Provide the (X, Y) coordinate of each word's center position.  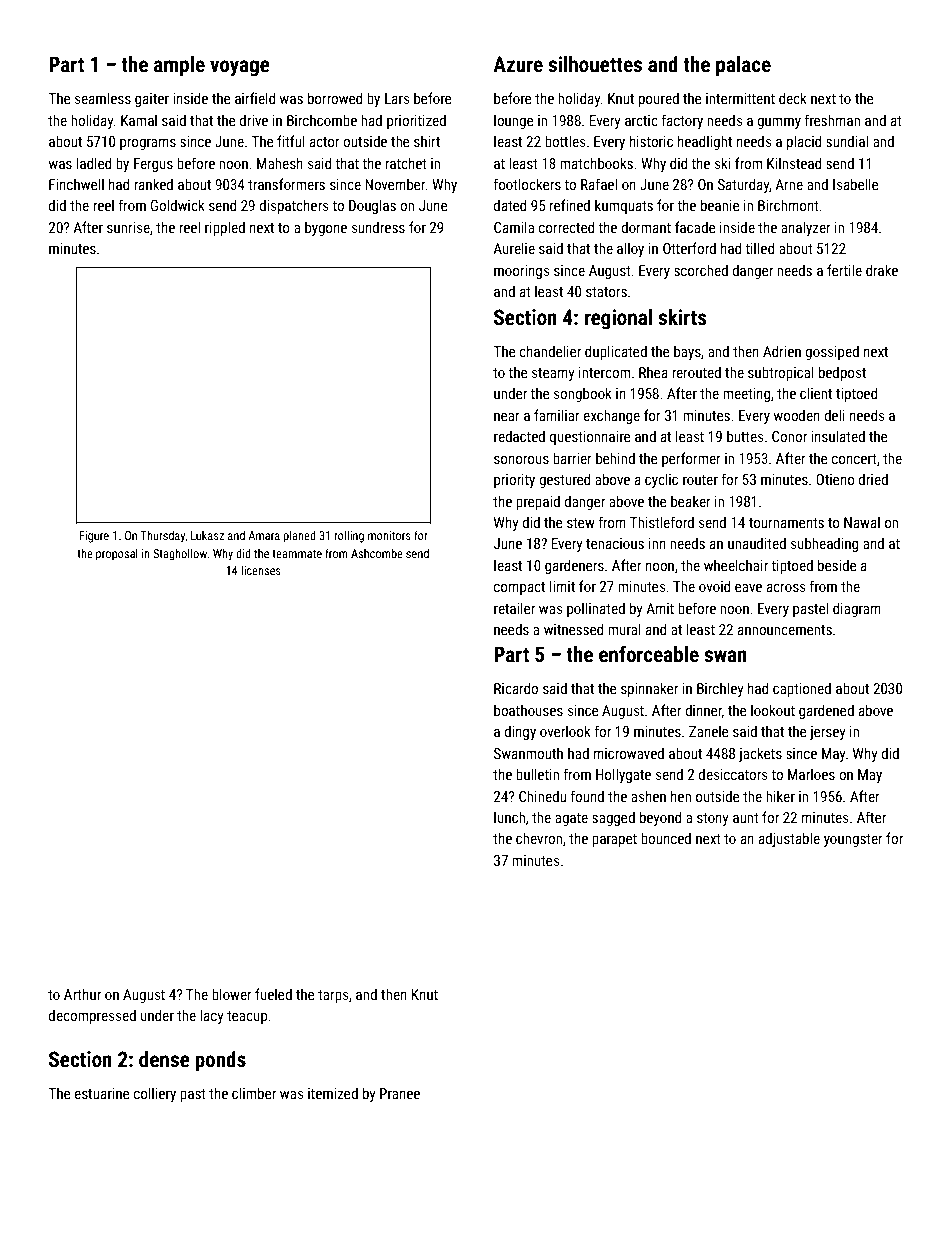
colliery (155, 1094)
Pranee (400, 1093)
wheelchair (736, 565)
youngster (853, 840)
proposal (117, 554)
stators (606, 292)
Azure (518, 64)
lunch (509, 817)
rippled (225, 228)
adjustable (789, 839)
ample (179, 66)
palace (743, 66)
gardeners (574, 566)
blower (232, 994)
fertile (844, 270)
